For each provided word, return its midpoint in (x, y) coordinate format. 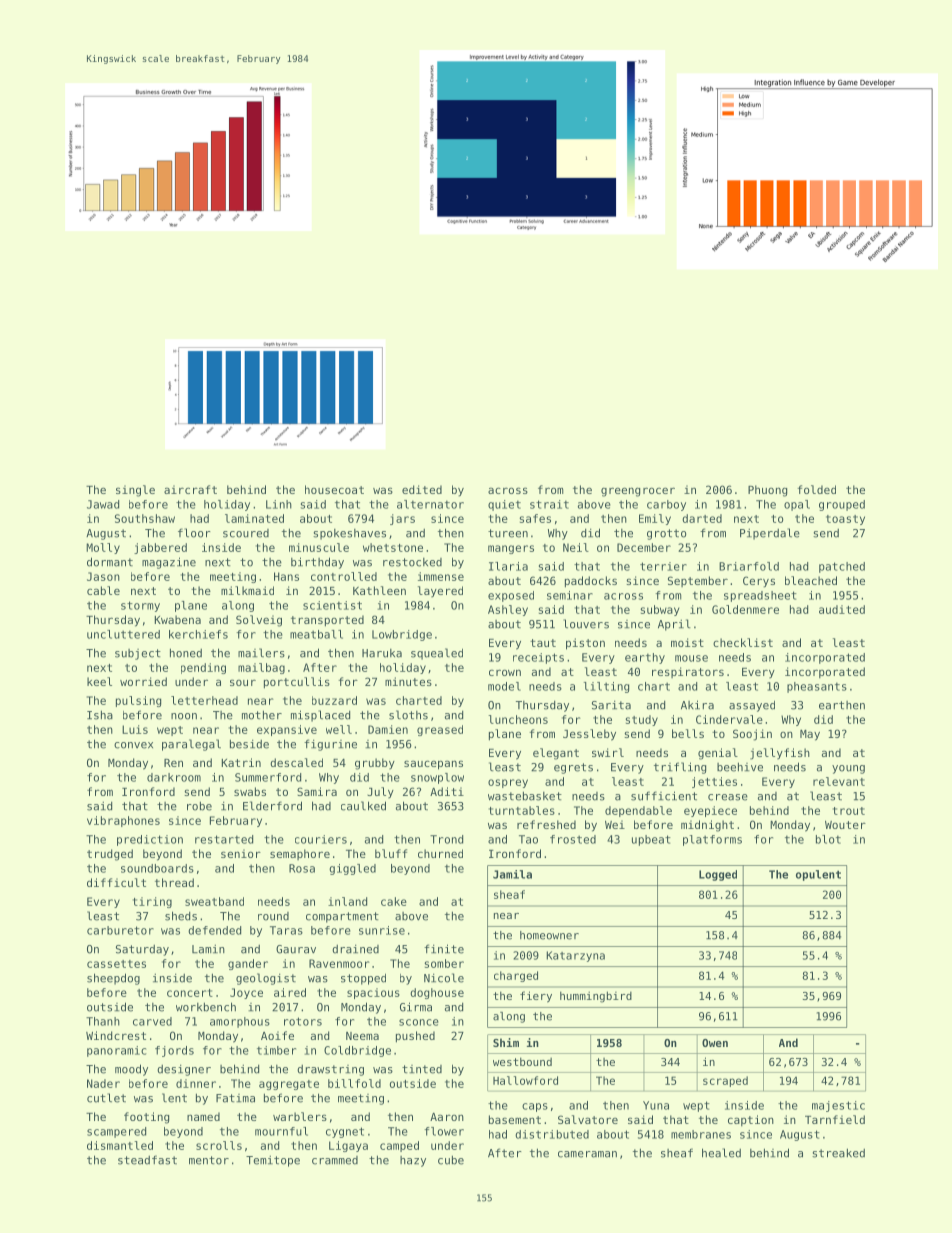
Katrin (241, 762)
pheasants (817, 687)
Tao (528, 839)
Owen (715, 1043)
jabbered (160, 548)
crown (505, 672)
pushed (415, 1037)
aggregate (289, 1085)
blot (828, 839)
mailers (261, 653)
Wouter (845, 825)
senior (241, 853)
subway (660, 610)
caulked (363, 806)
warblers (300, 1116)
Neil (576, 547)
